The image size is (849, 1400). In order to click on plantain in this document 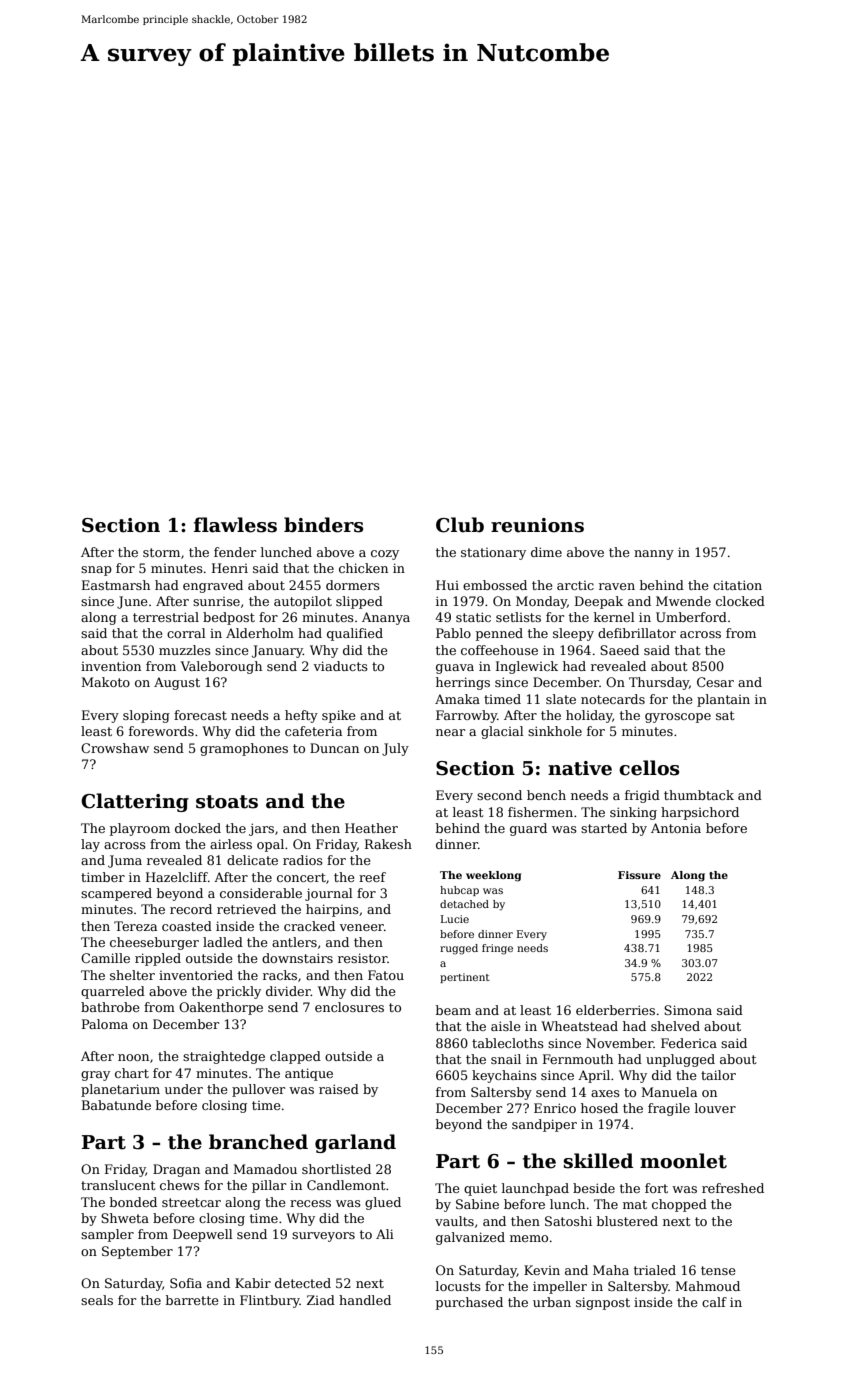, I will do `click(723, 700)`.
